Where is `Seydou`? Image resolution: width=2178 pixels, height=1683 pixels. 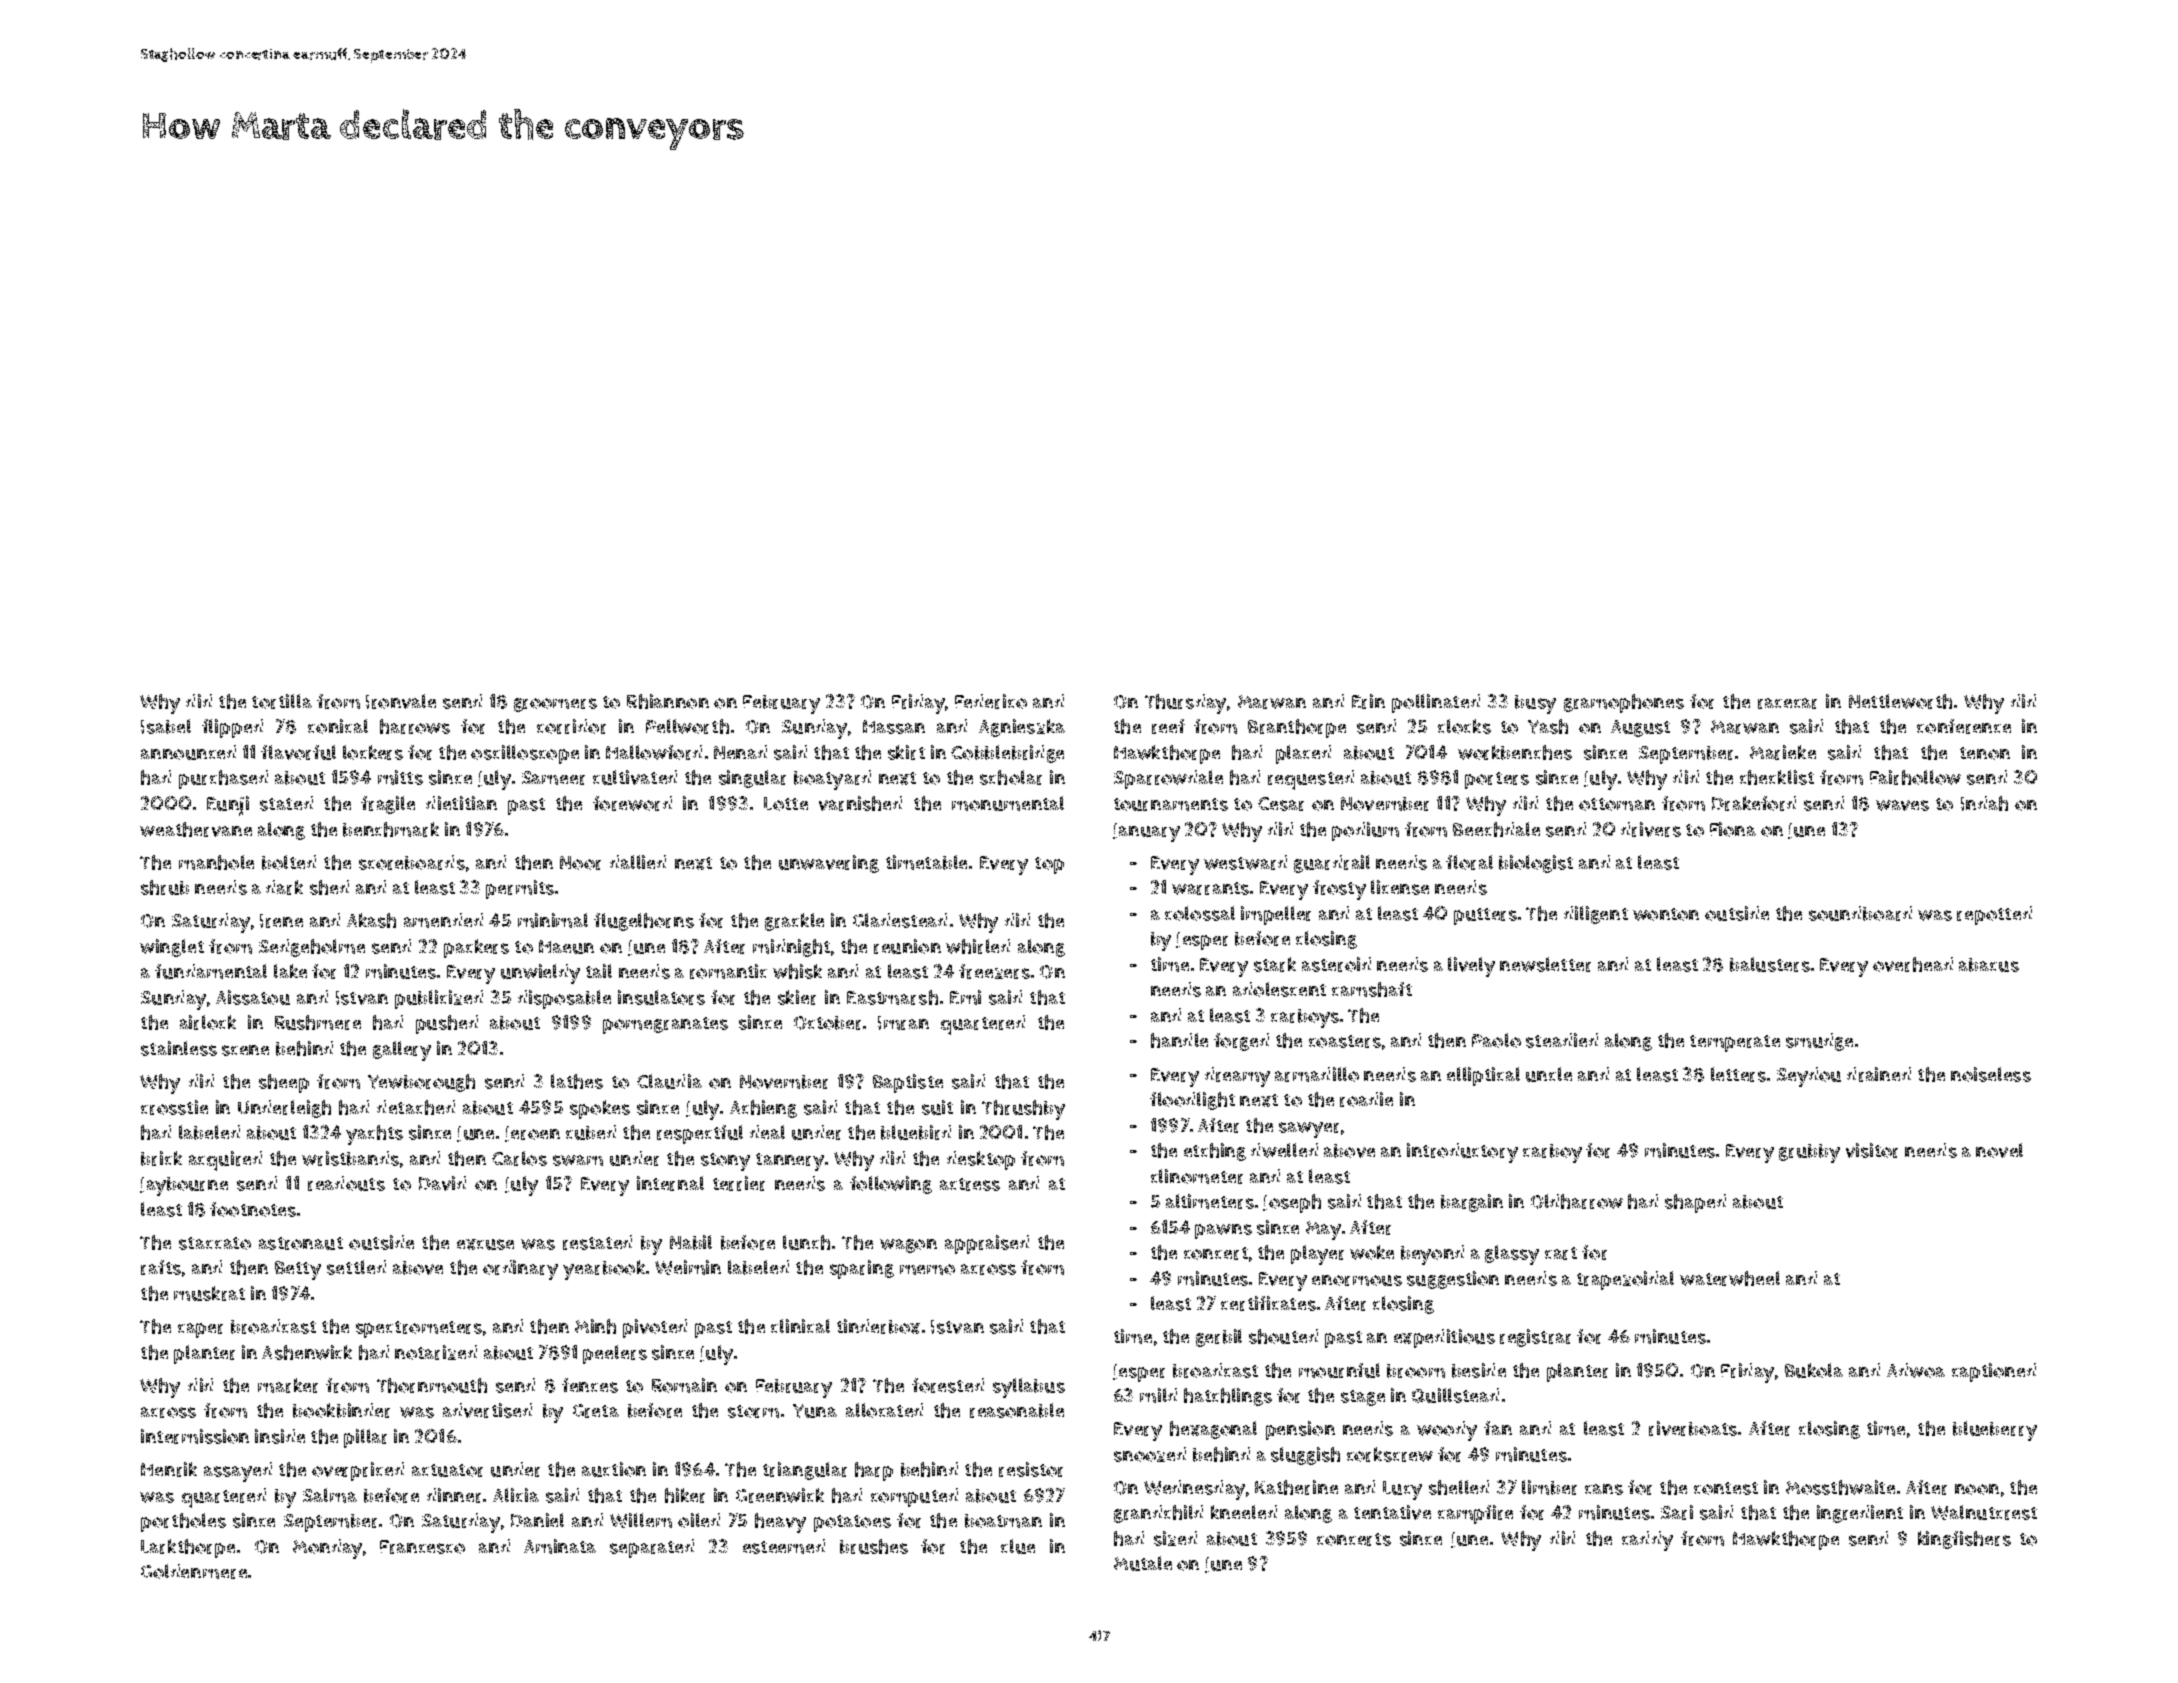
Seydou is located at coordinates (1809, 1077).
